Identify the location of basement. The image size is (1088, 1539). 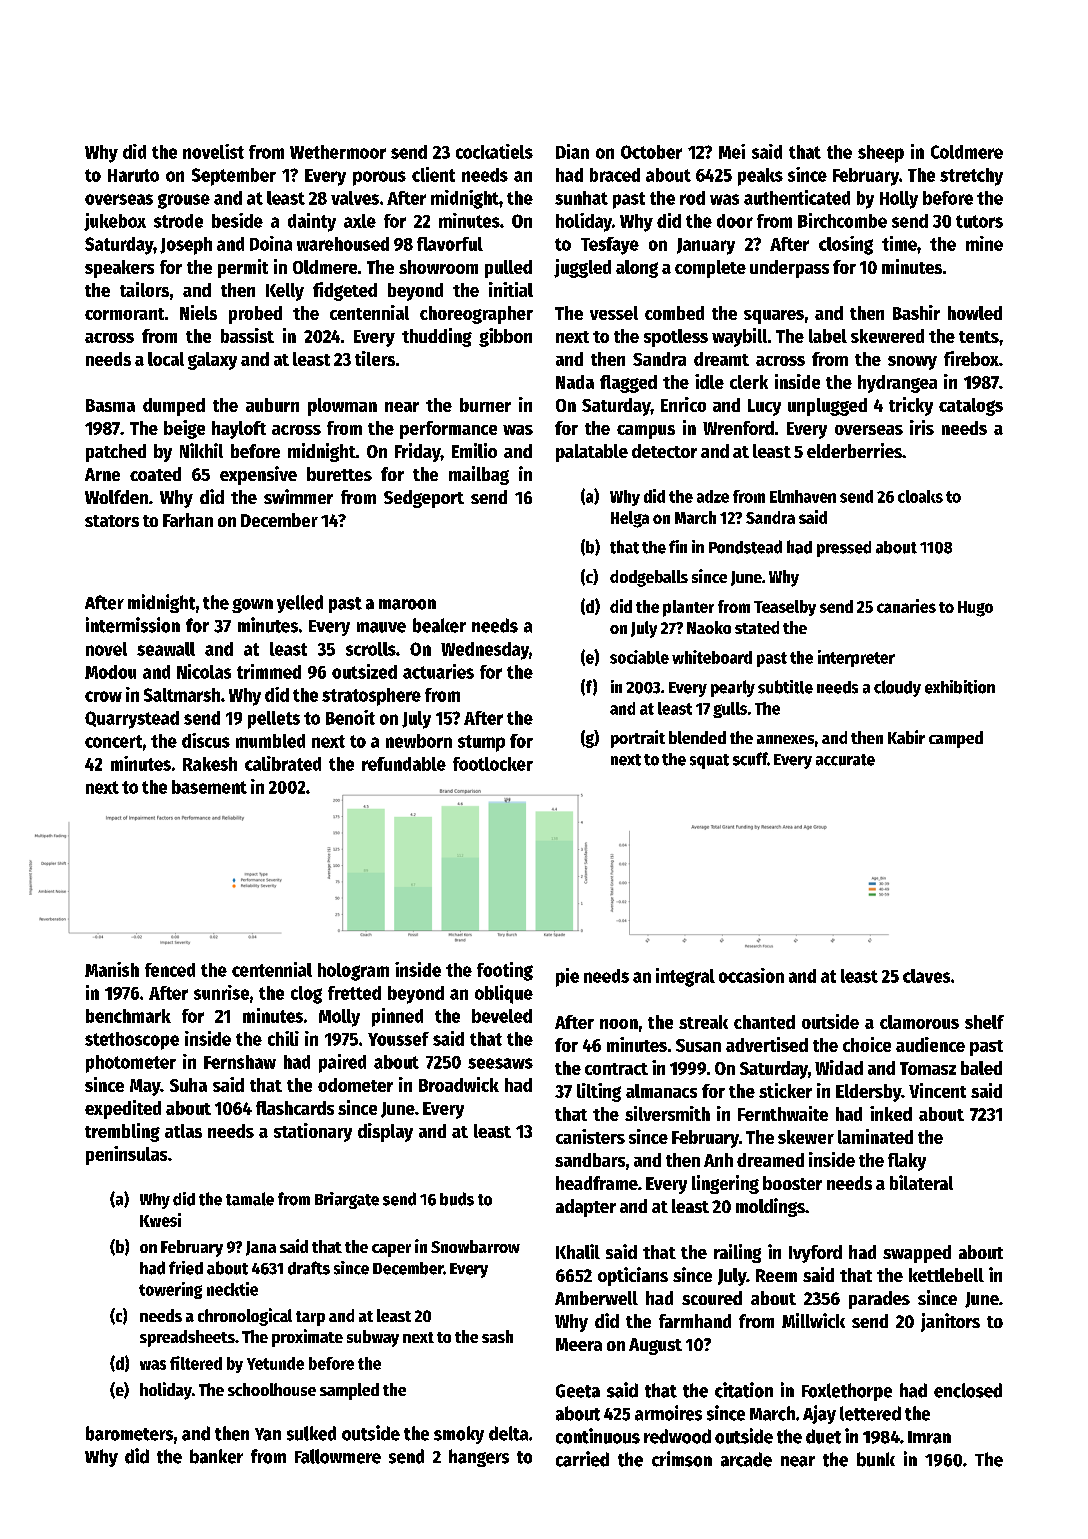
(209, 787).
